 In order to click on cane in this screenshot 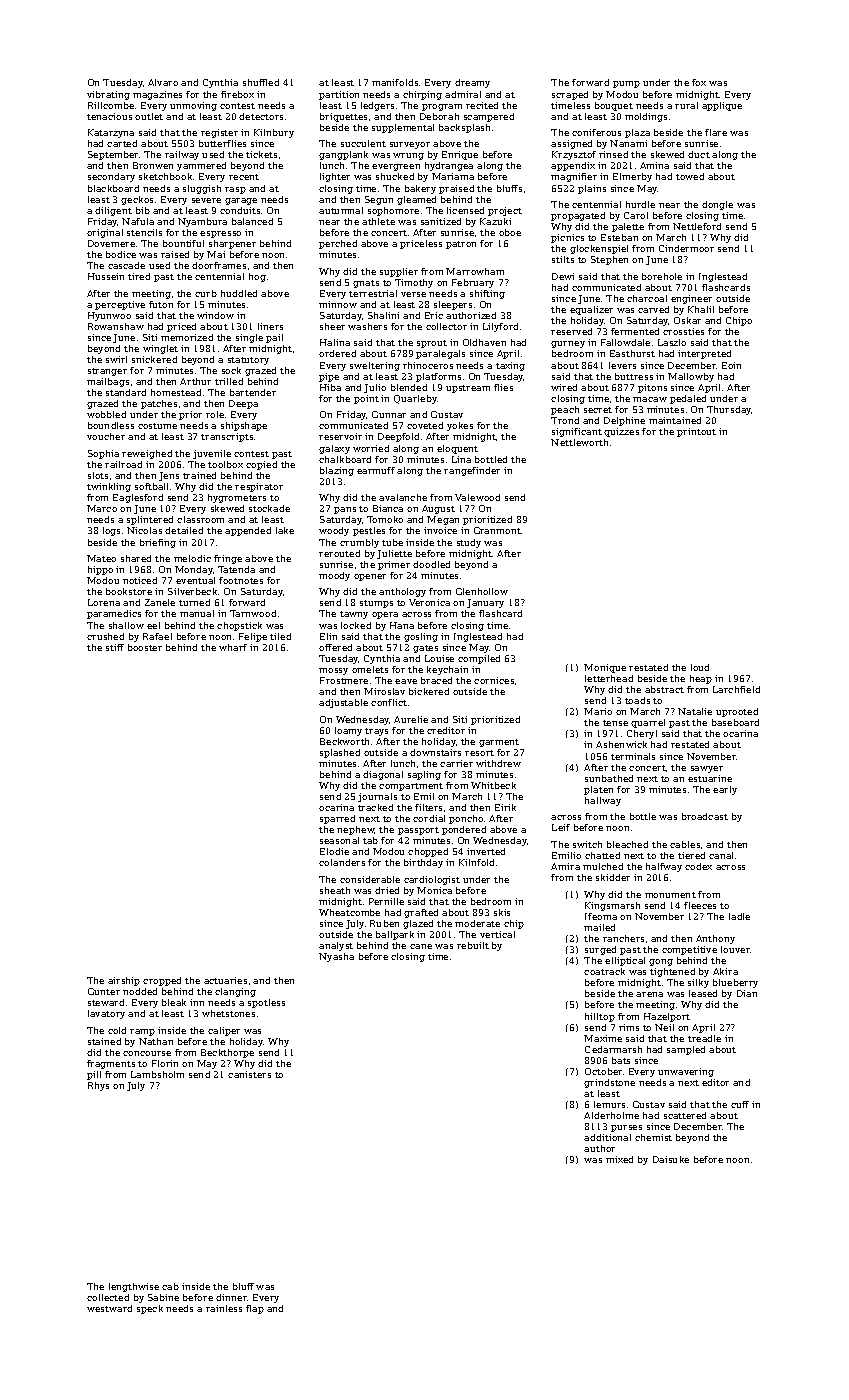, I will do `click(421, 946)`.
